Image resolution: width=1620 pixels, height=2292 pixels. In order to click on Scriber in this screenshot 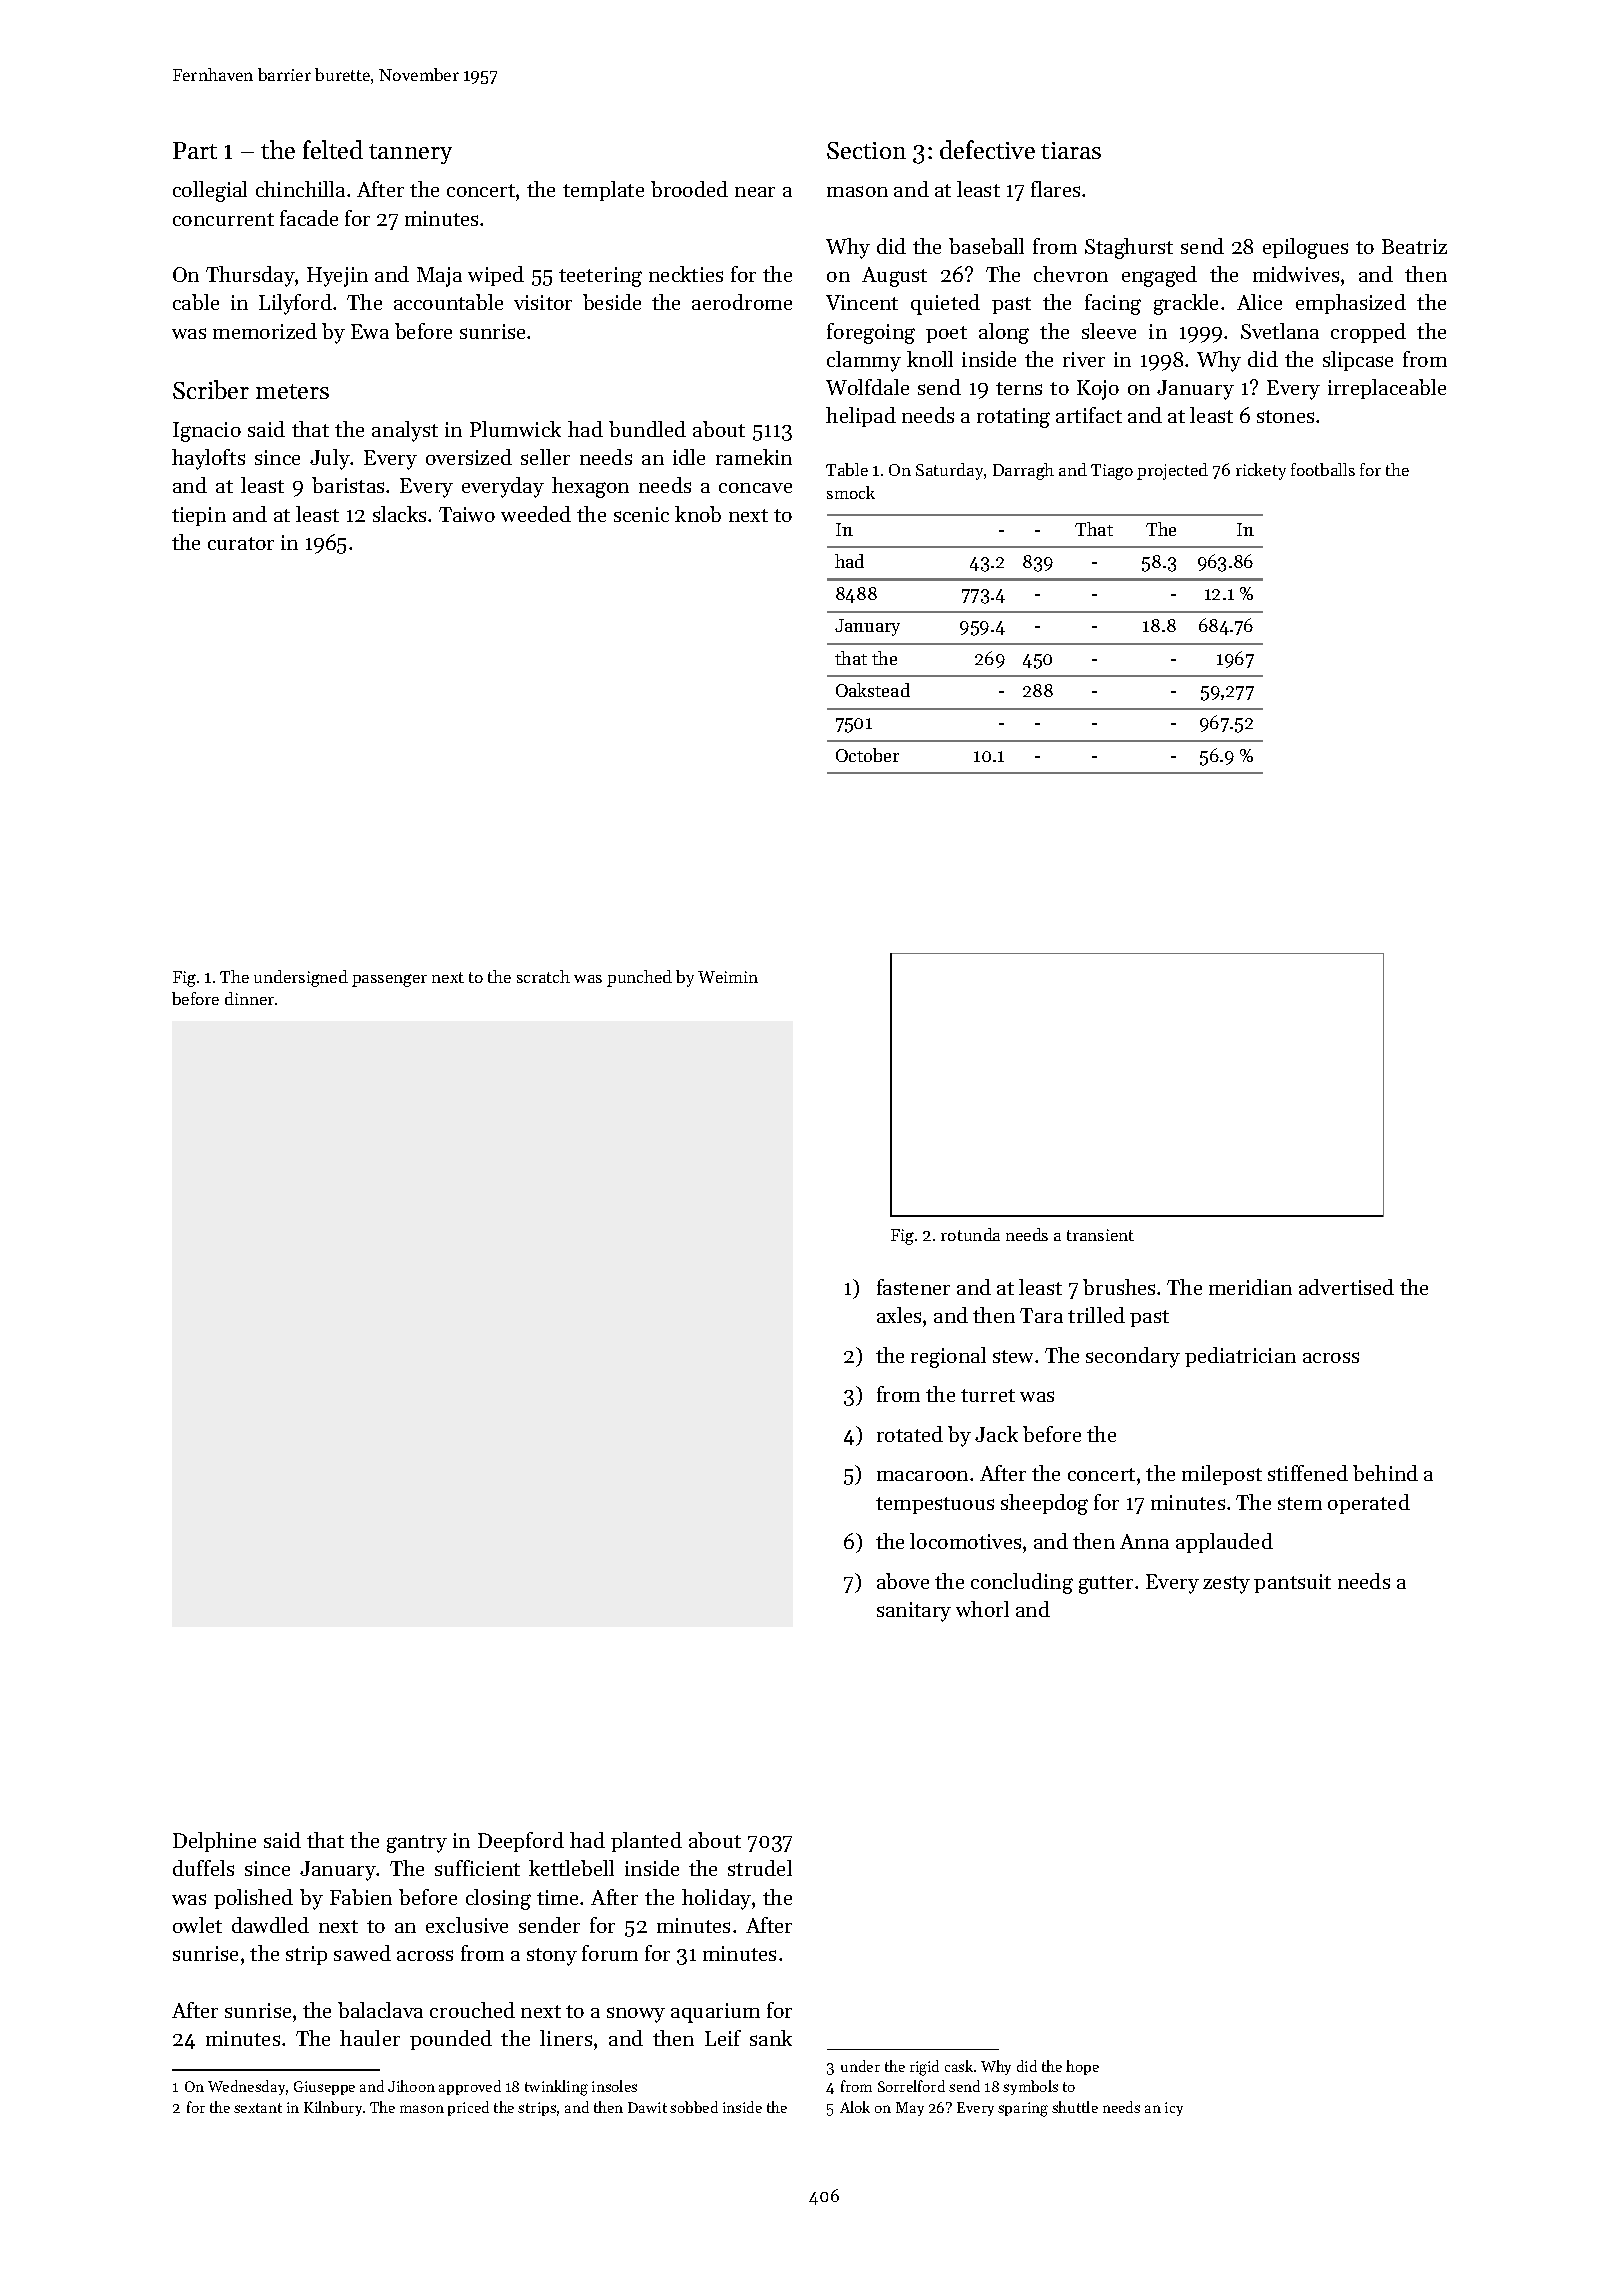, I will do `click(211, 389)`.
